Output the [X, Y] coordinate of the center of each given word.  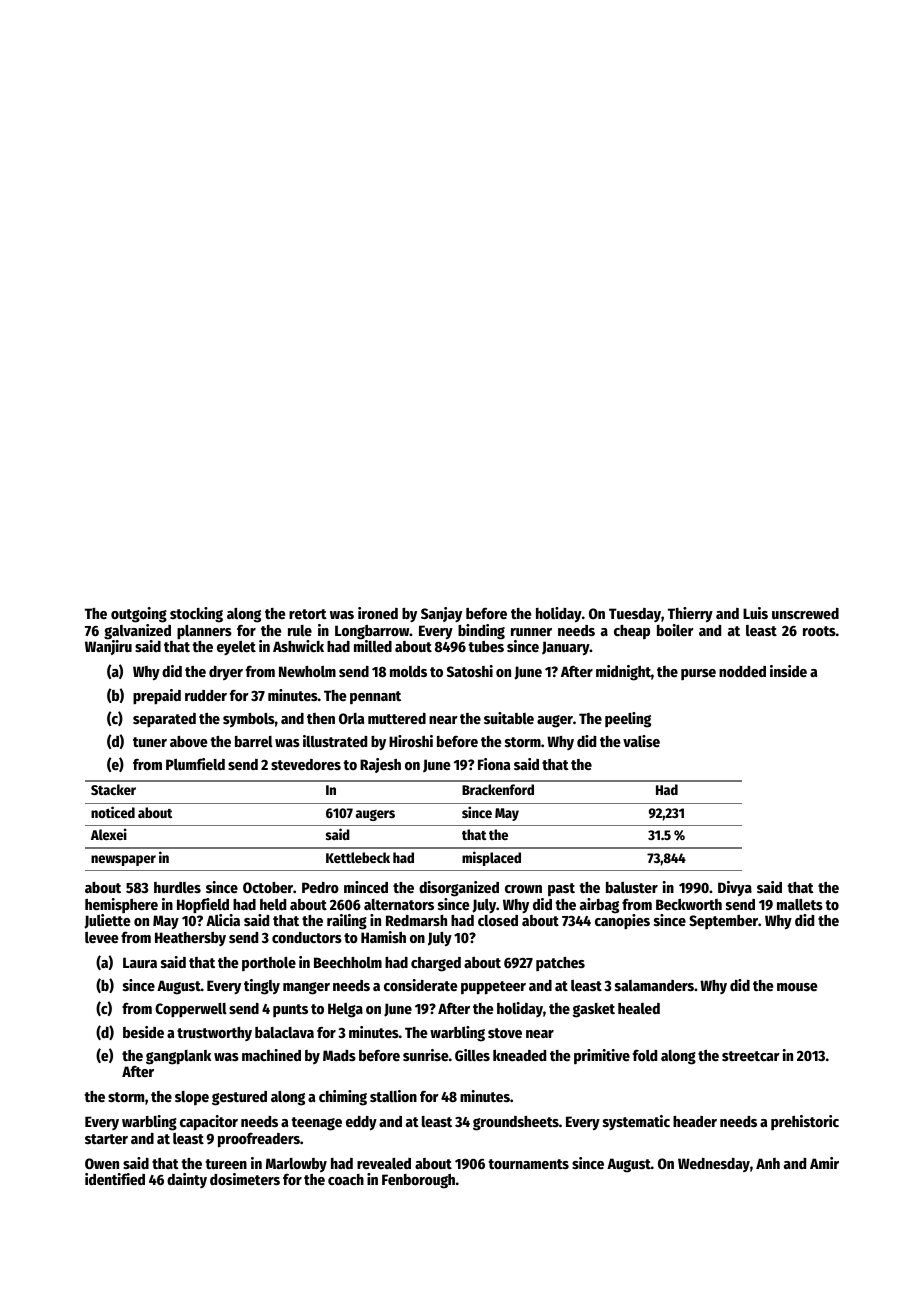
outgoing [139, 615]
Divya [735, 889]
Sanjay [441, 614]
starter [106, 1139]
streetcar [751, 1056]
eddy [361, 1123]
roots [819, 631]
